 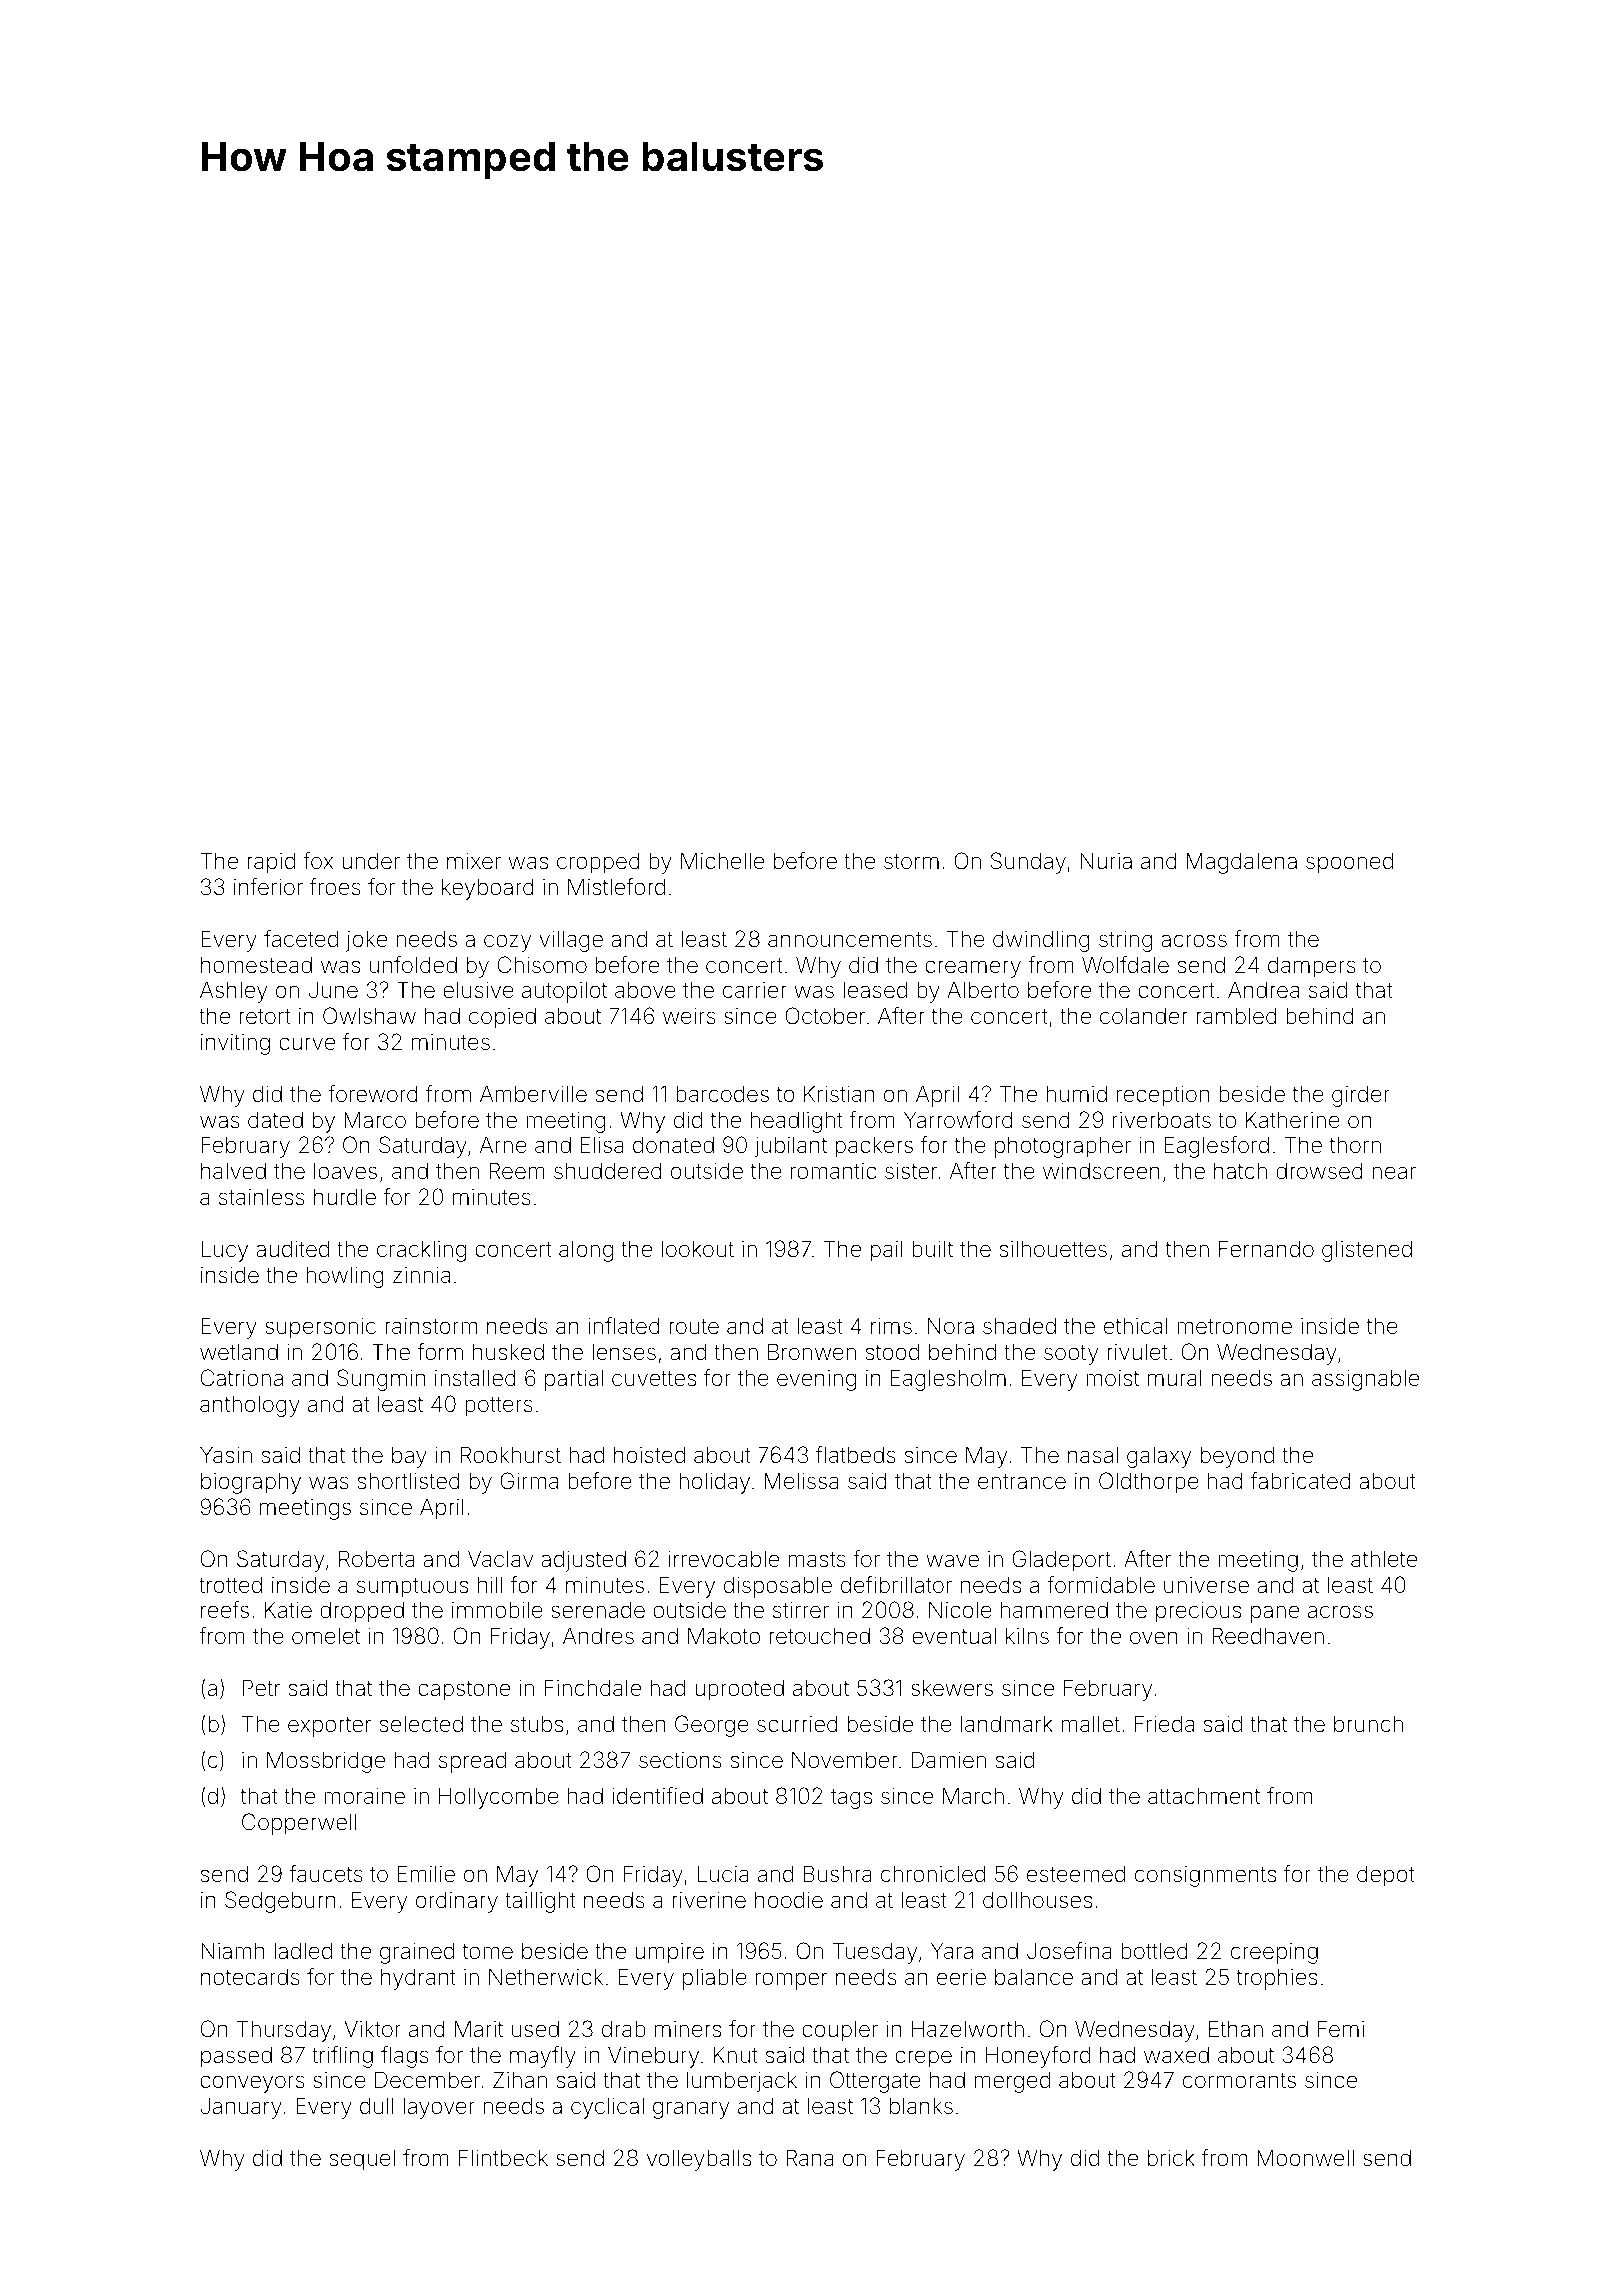 I want to click on consignments, so click(x=1205, y=1876).
